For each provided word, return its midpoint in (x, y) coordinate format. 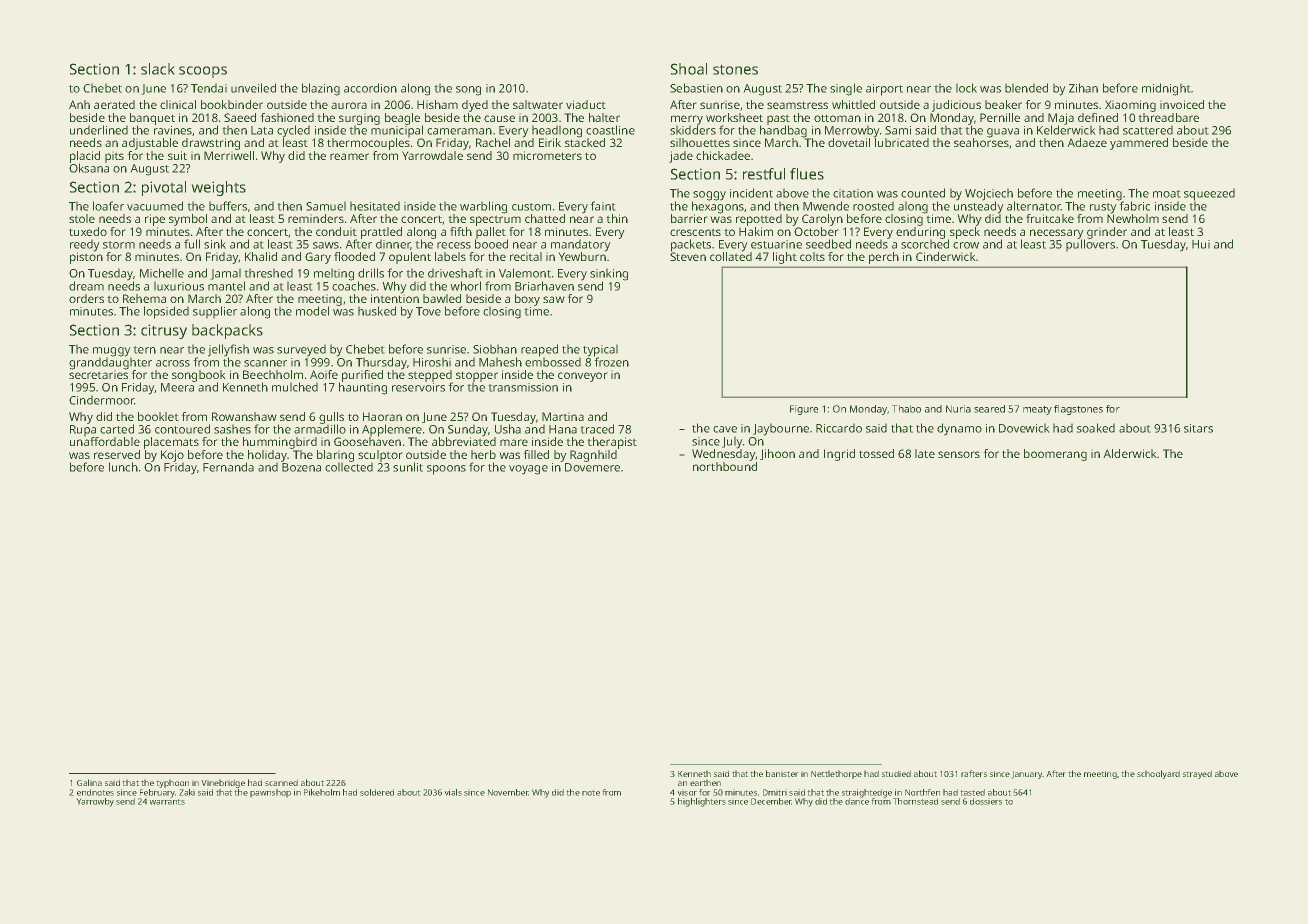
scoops (203, 72)
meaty (1037, 410)
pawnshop (270, 793)
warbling (483, 207)
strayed (1197, 775)
